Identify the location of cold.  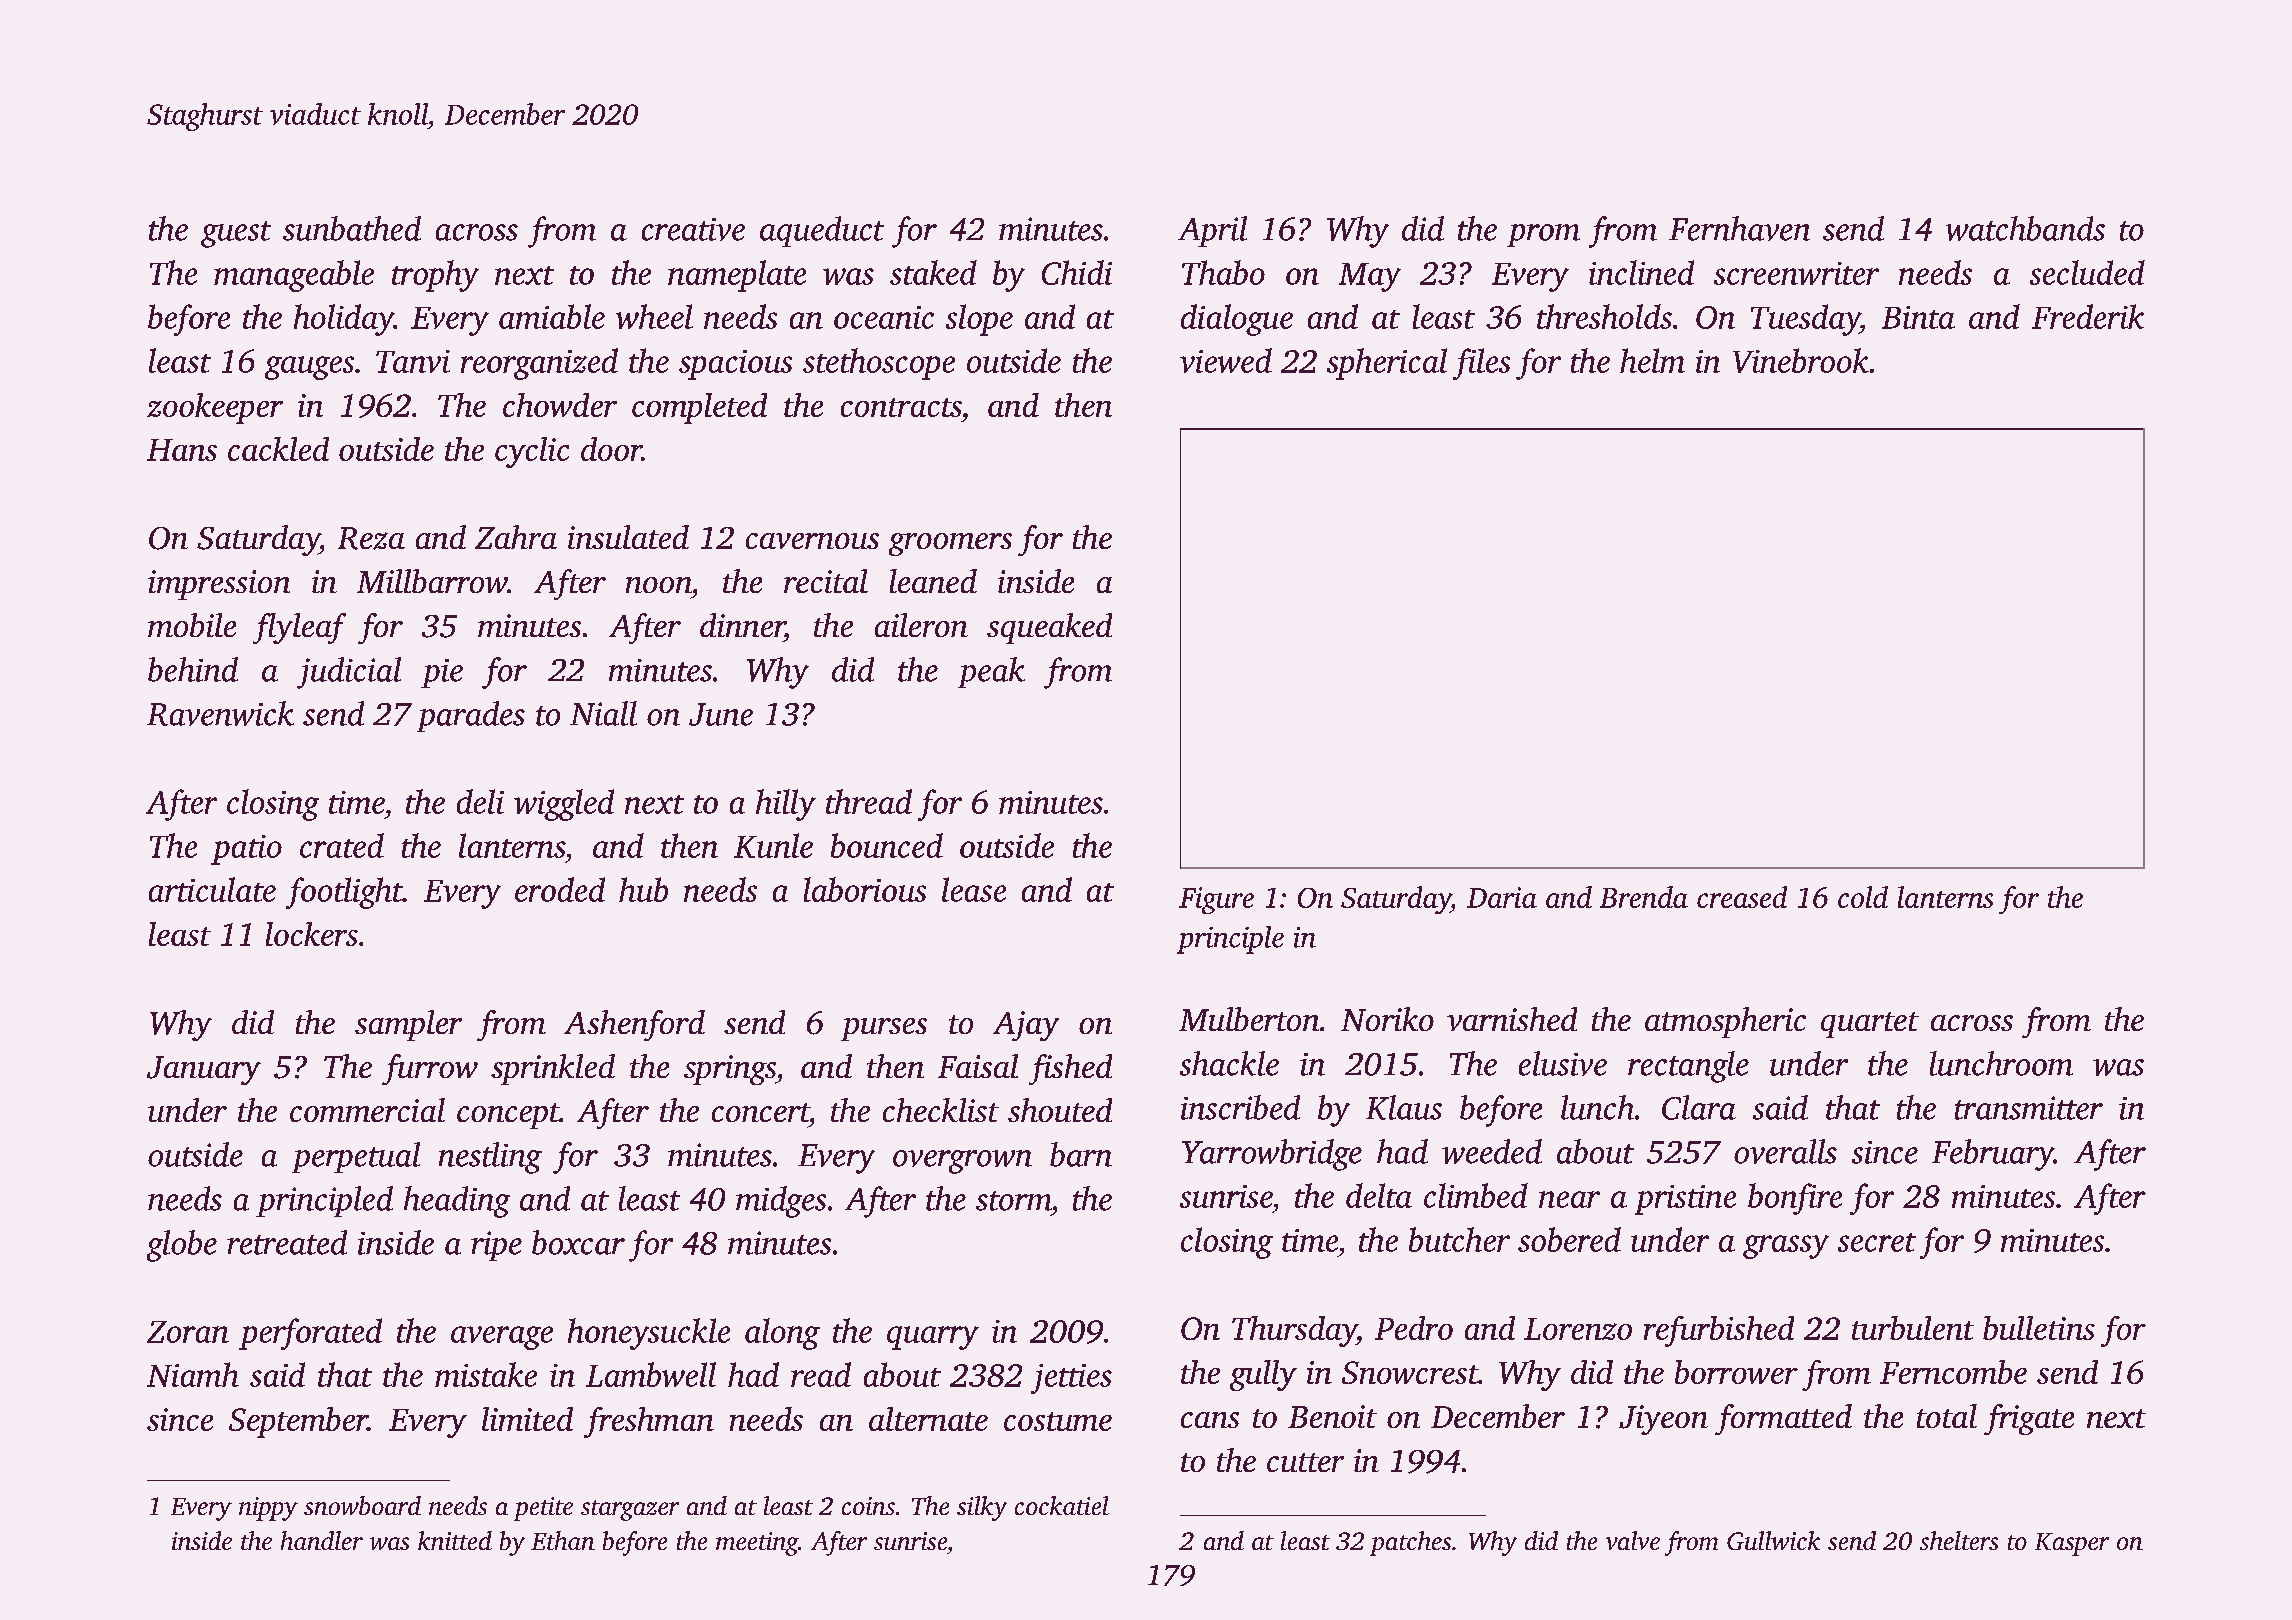
(1863, 897).
